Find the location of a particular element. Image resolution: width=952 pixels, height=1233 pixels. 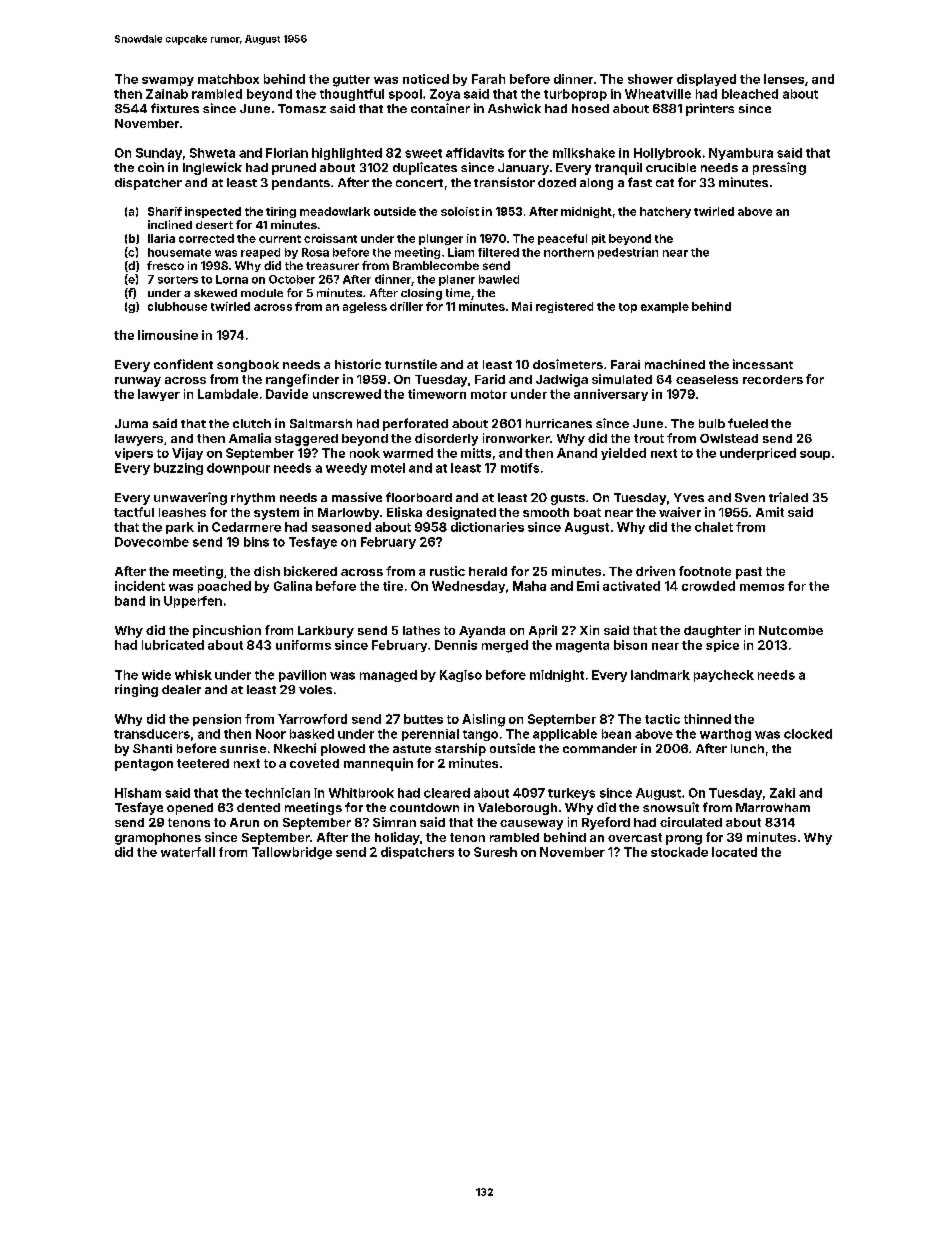

Tallowbridge is located at coordinates (292, 853).
